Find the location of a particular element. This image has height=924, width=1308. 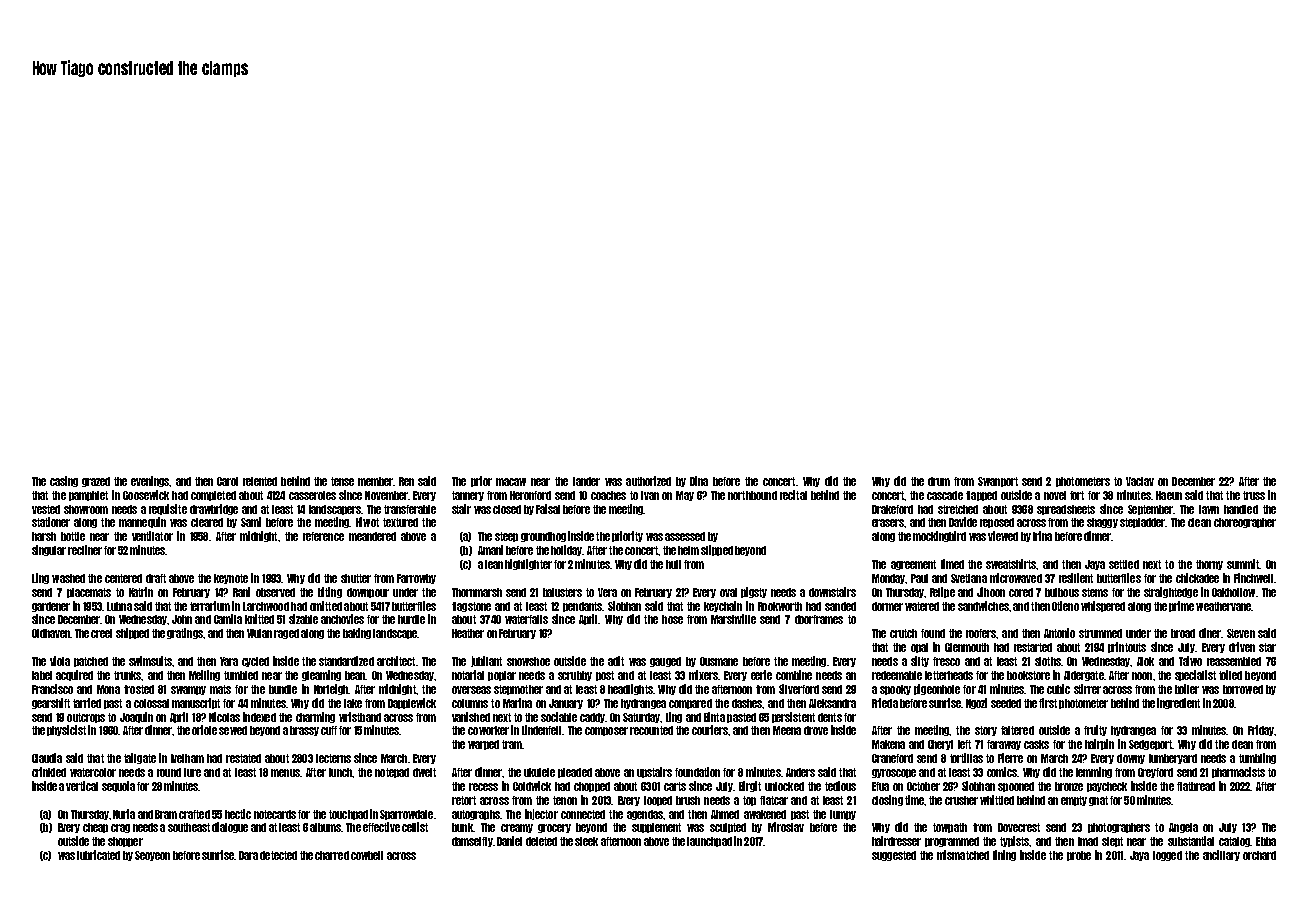

hose is located at coordinates (672, 619).
